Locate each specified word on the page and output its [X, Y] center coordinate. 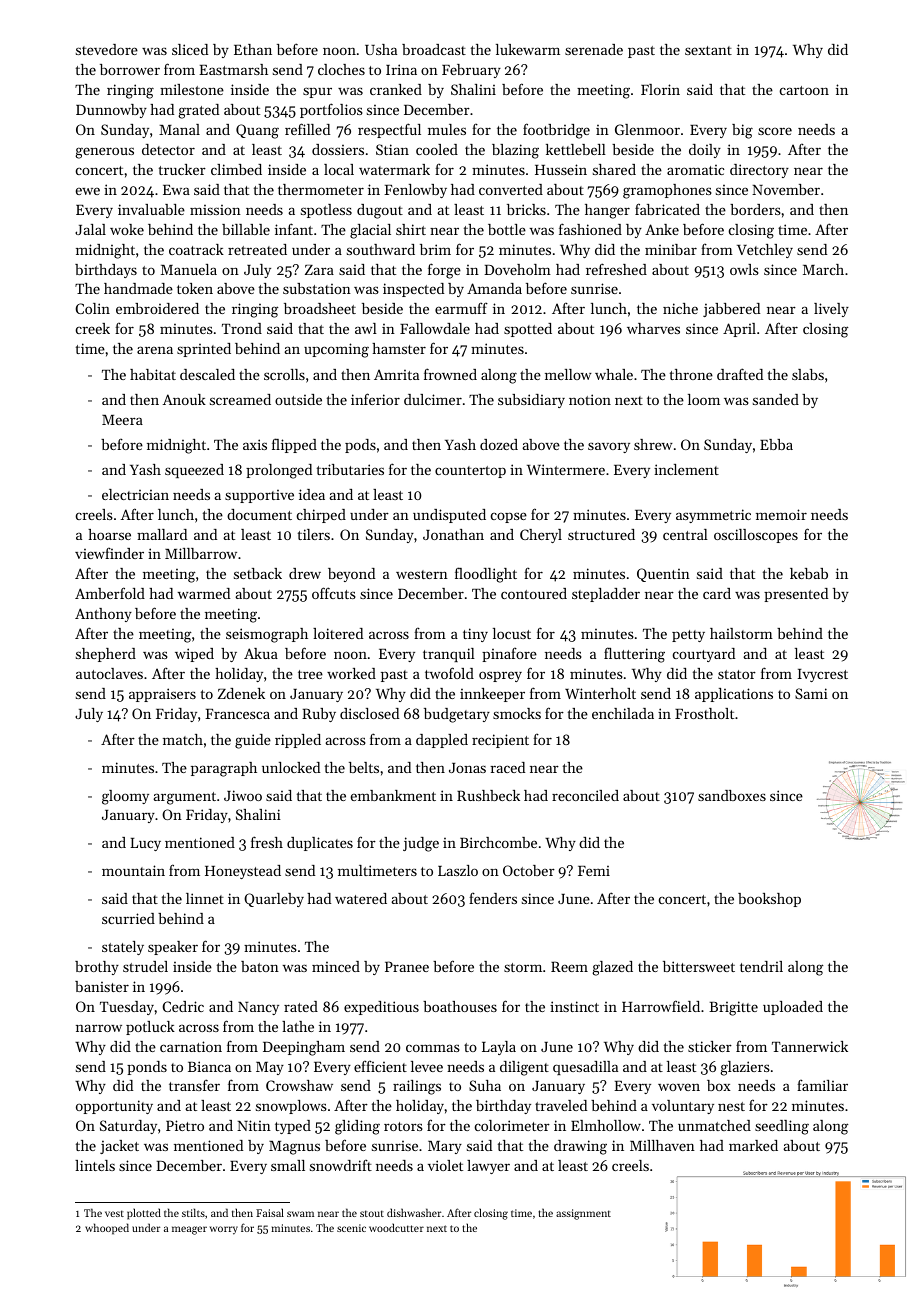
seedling [782, 1127]
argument [184, 798]
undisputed [449, 516]
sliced [190, 49]
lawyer [488, 1167]
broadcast [434, 49]
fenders [493, 898]
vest [114, 1213]
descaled [207, 374]
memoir [781, 514]
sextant [708, 50]
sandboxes [732, 795]
